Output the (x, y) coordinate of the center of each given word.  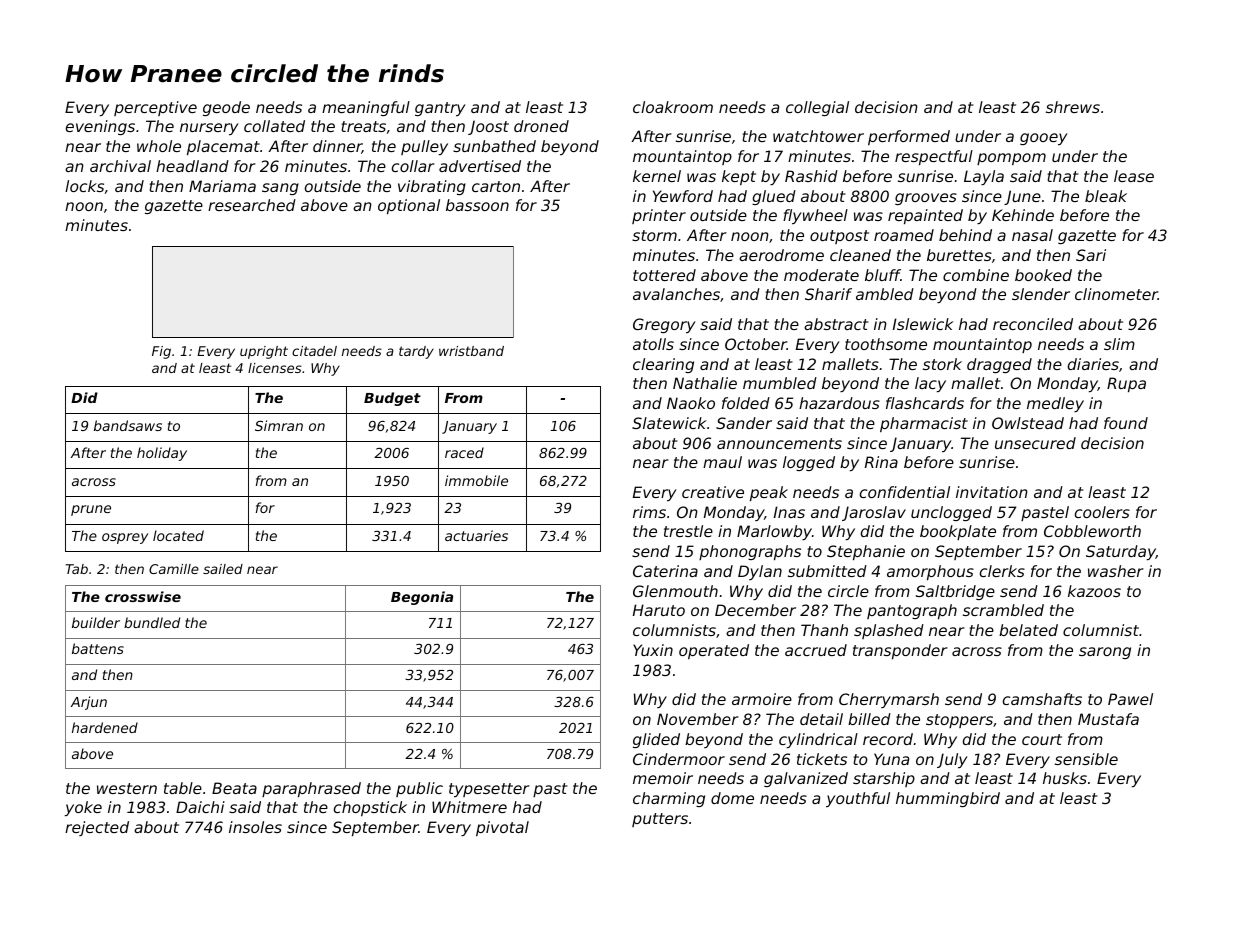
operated (714, 651)
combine (976, 275)
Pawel (1130, 699)
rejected (97, 828)
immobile (476, 480)
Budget (392, 399)
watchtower (818, 136)
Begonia (422, 598)
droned (541, 126)
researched (252, 205)
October (756, 344)
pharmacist (924, 424)
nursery (209, 129)
